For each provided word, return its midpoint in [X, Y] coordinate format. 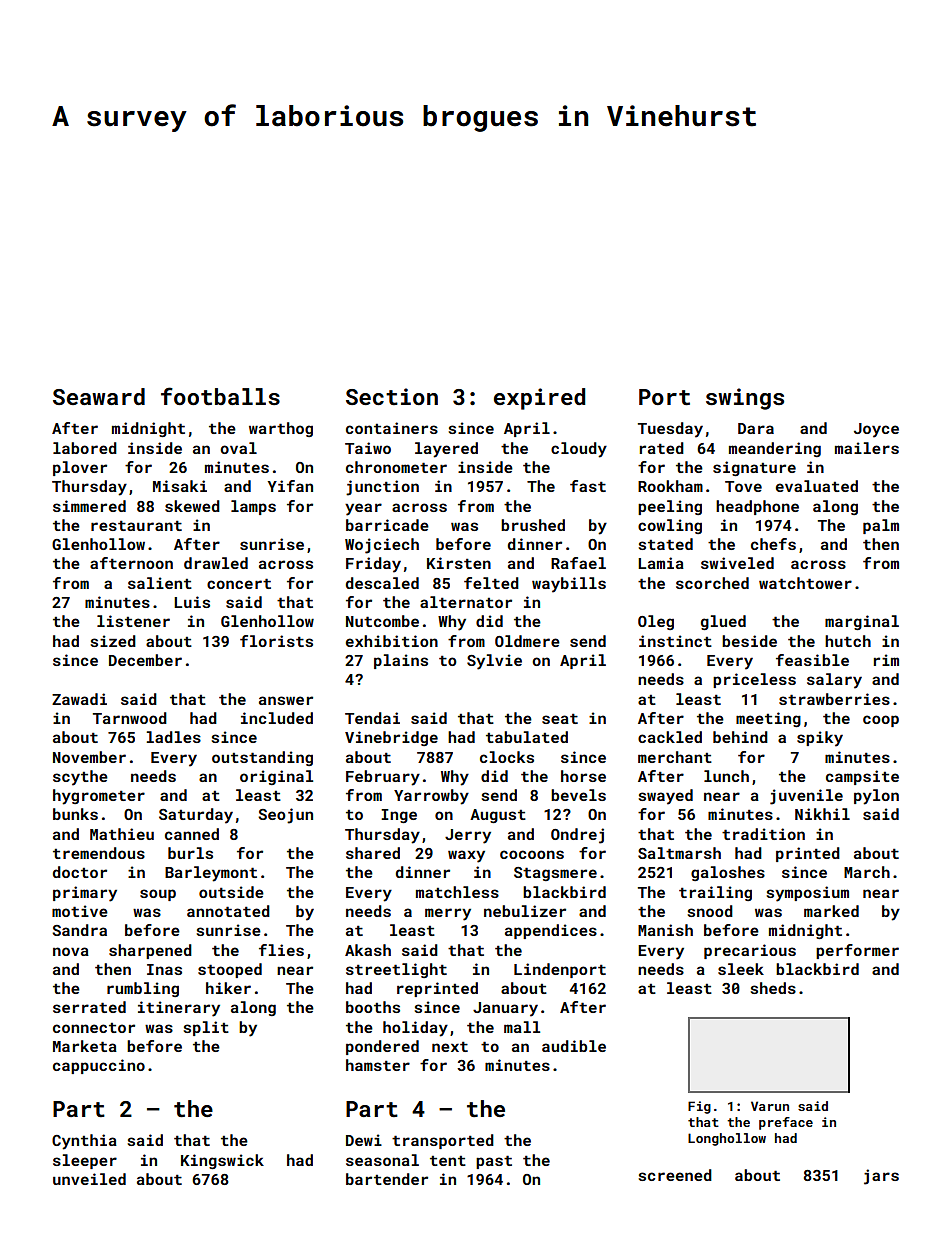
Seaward [99, 396]
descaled [382, 583]
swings [745, 399]
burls [190, 853]
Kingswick [222, 1161]
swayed [665, 797]
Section [392, 396]
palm [881, 526]
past [494, 1162]
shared [373, 853]
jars [881, 1177]
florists [276, 641]
